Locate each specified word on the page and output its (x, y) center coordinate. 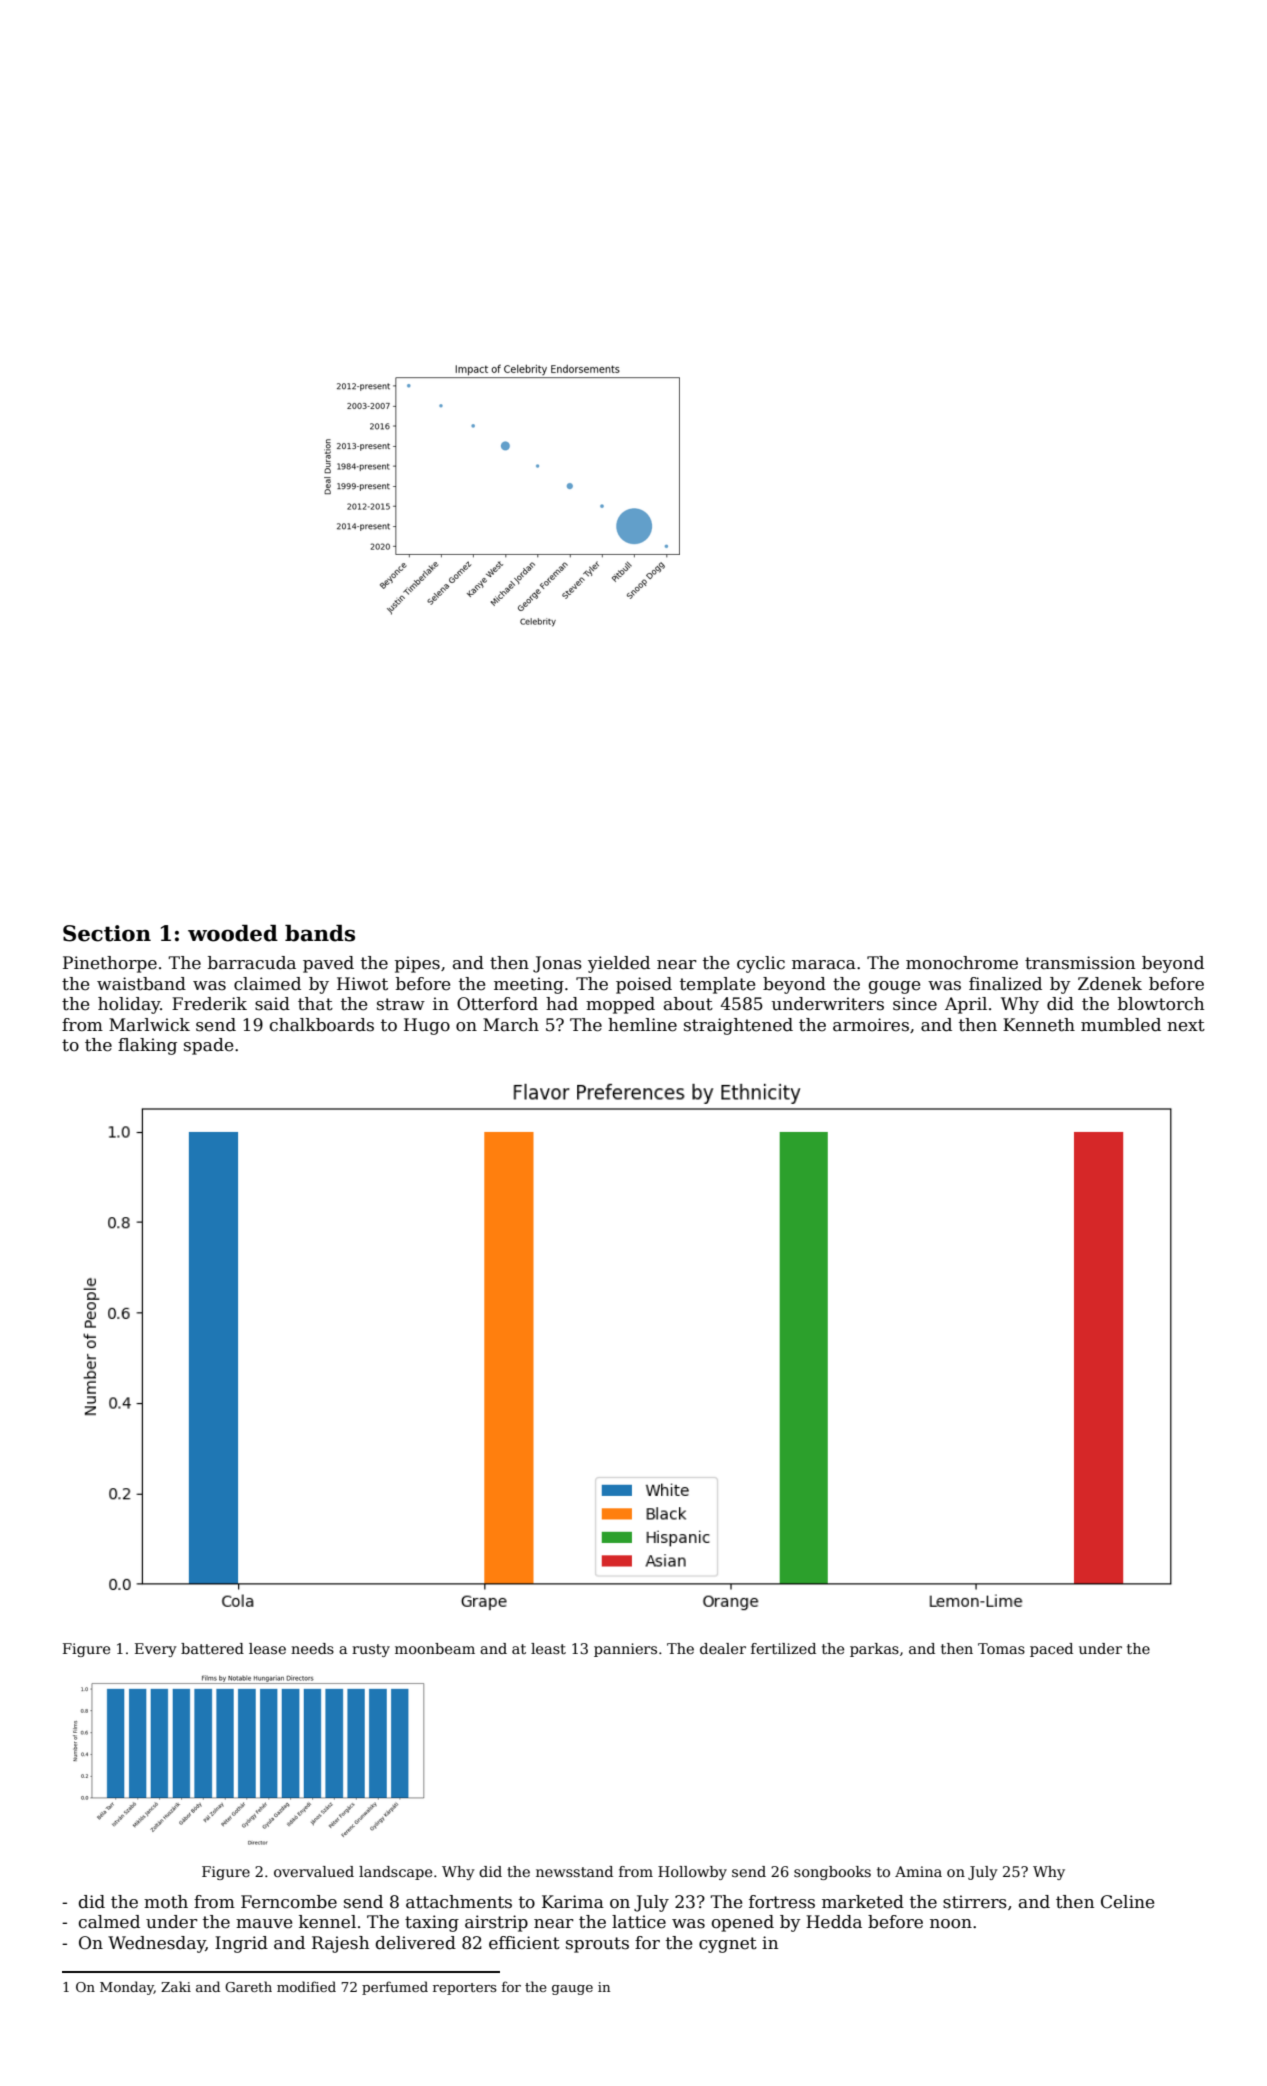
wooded (233, 933)
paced (1051, 1650)
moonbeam (435, 1648)
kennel (327, 1922)
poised (644, 985)
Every (156, 1650)
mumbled (1121, 1025)
